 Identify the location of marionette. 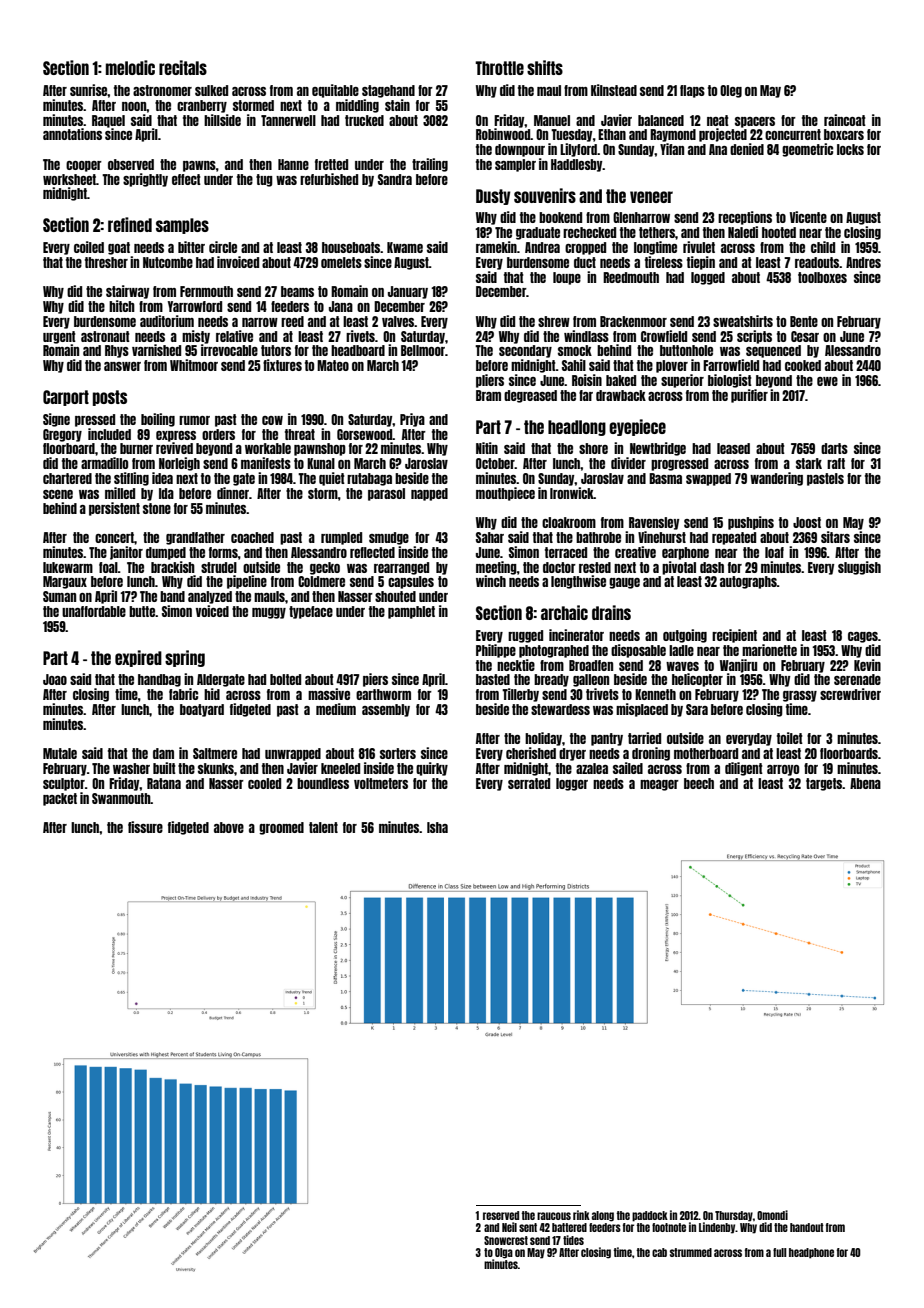
(769, 650).
